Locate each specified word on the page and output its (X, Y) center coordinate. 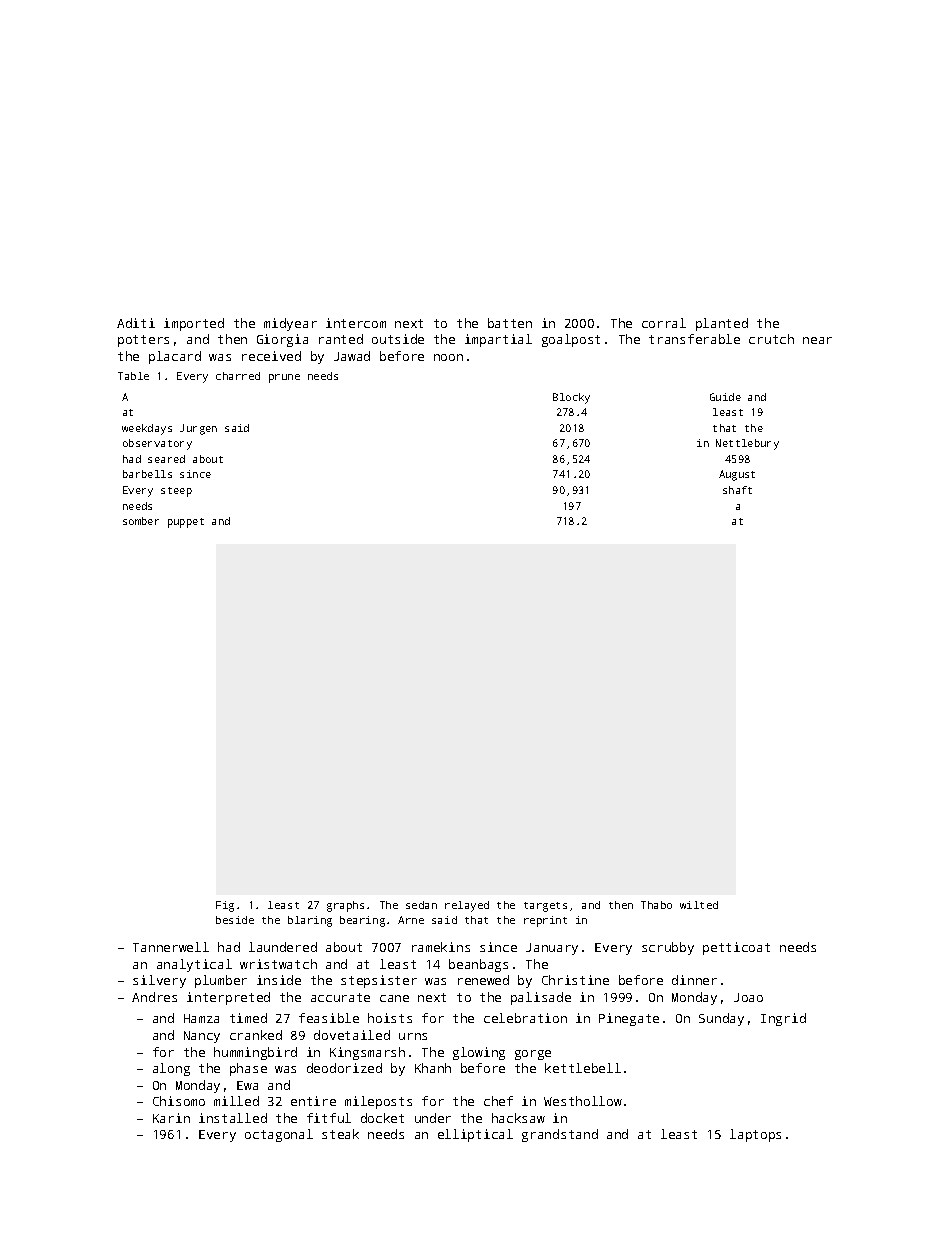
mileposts (378, 1102)
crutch (771, 339)
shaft (737, 490)
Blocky (571, 398)
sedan (421, 905)
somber (141, 521)
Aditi (136, 323)
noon (448, 357)
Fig (225, 906)
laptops (755, 1135)
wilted (699, 905)
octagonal (279, 1135)
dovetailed (352, 1035)
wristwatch (278, 964)
